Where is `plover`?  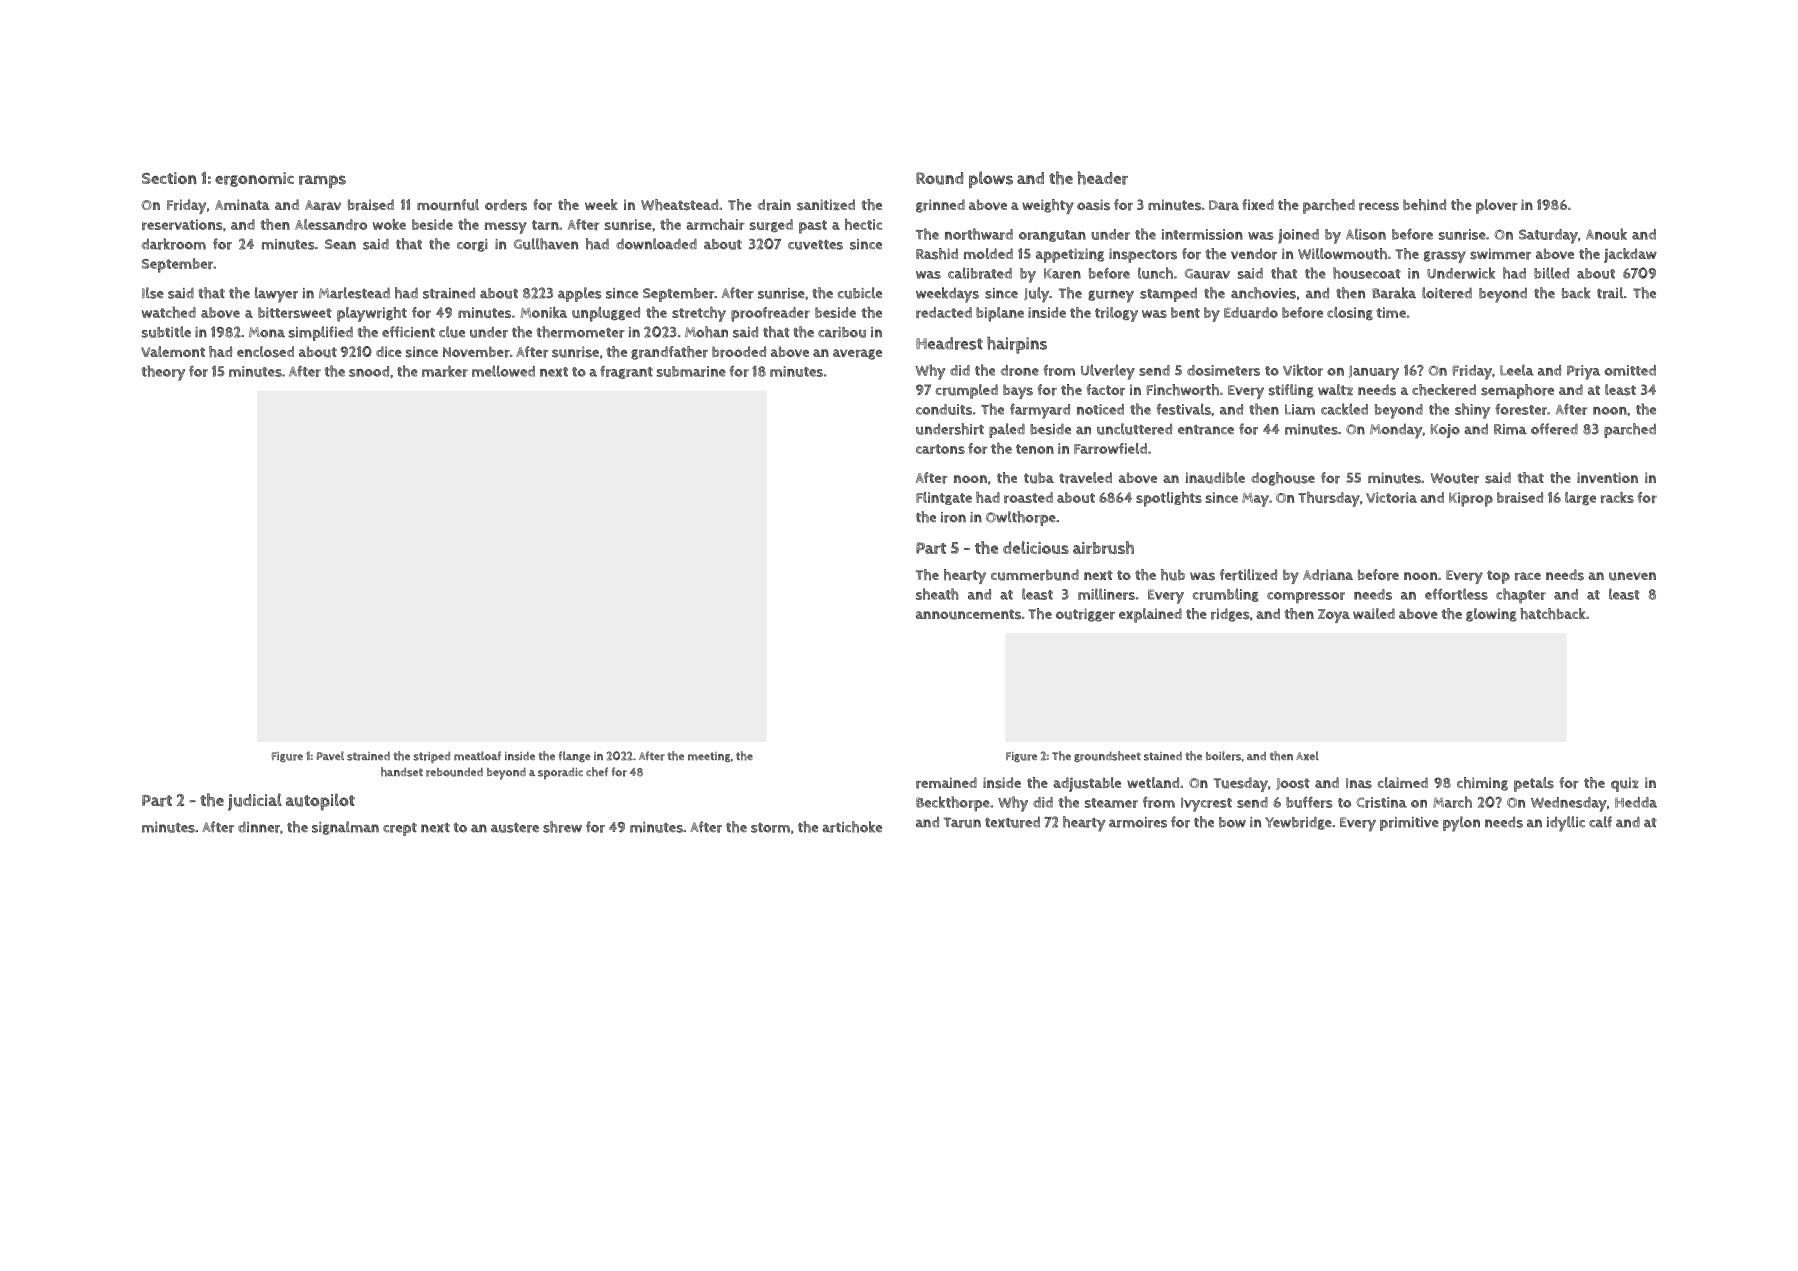 plover is located at coordinates (1497, 206).
